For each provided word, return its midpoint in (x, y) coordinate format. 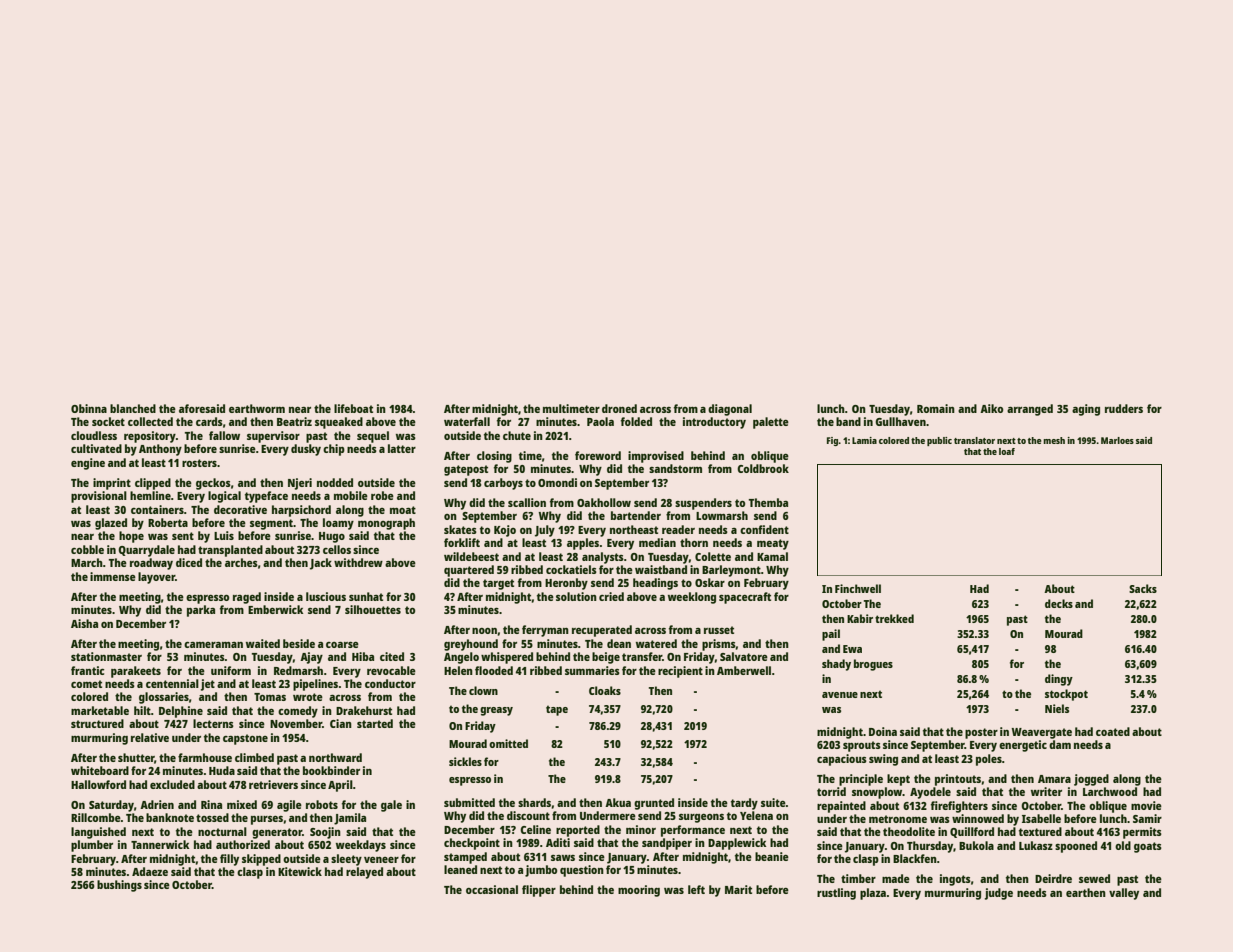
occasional (492, 889)
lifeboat (353, 408)
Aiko (991, 408)
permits (1142, 833)
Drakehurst (364, 710)
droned (619, 408)
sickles (465, 761)
